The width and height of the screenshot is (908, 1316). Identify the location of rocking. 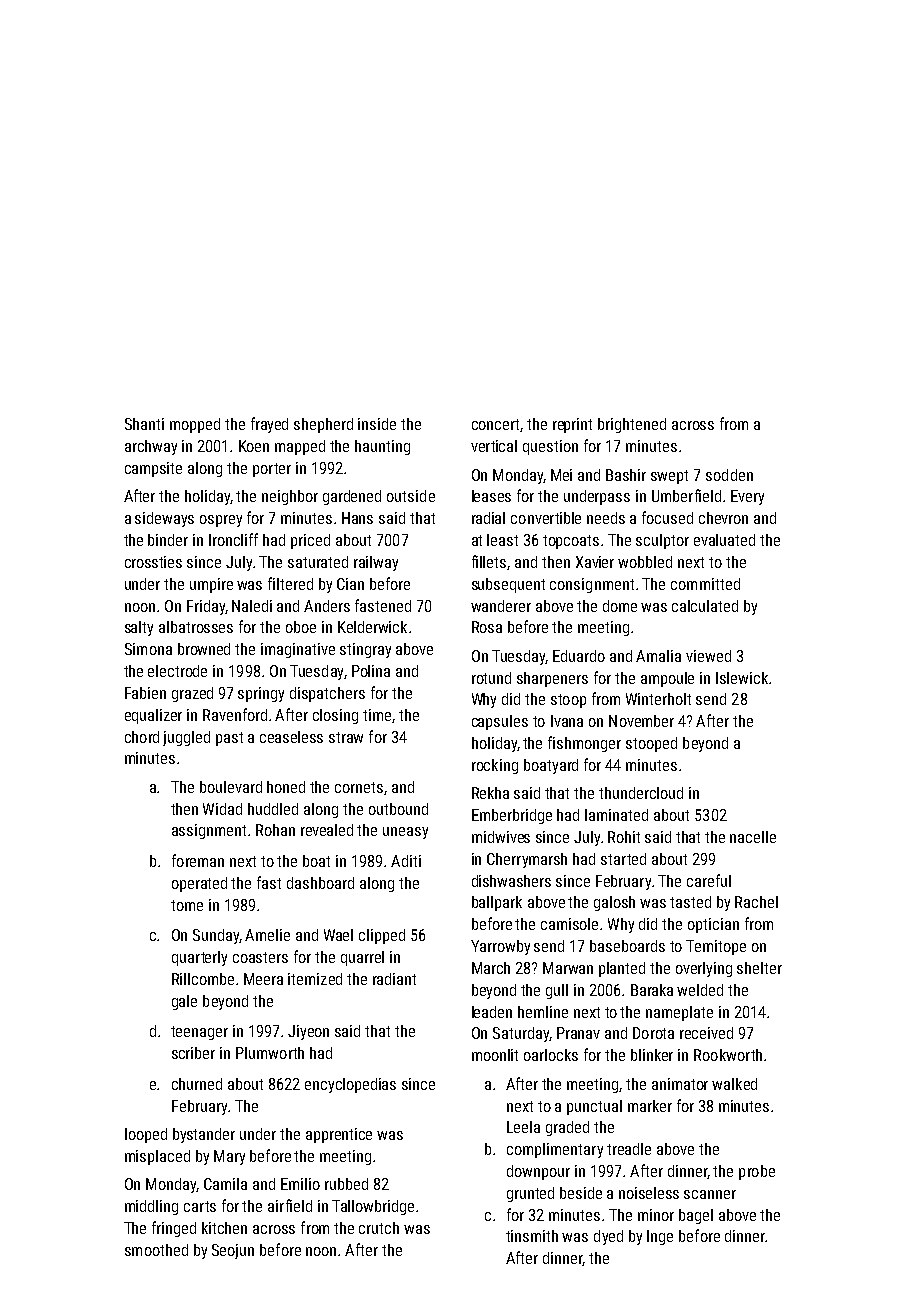
(495, 766).
